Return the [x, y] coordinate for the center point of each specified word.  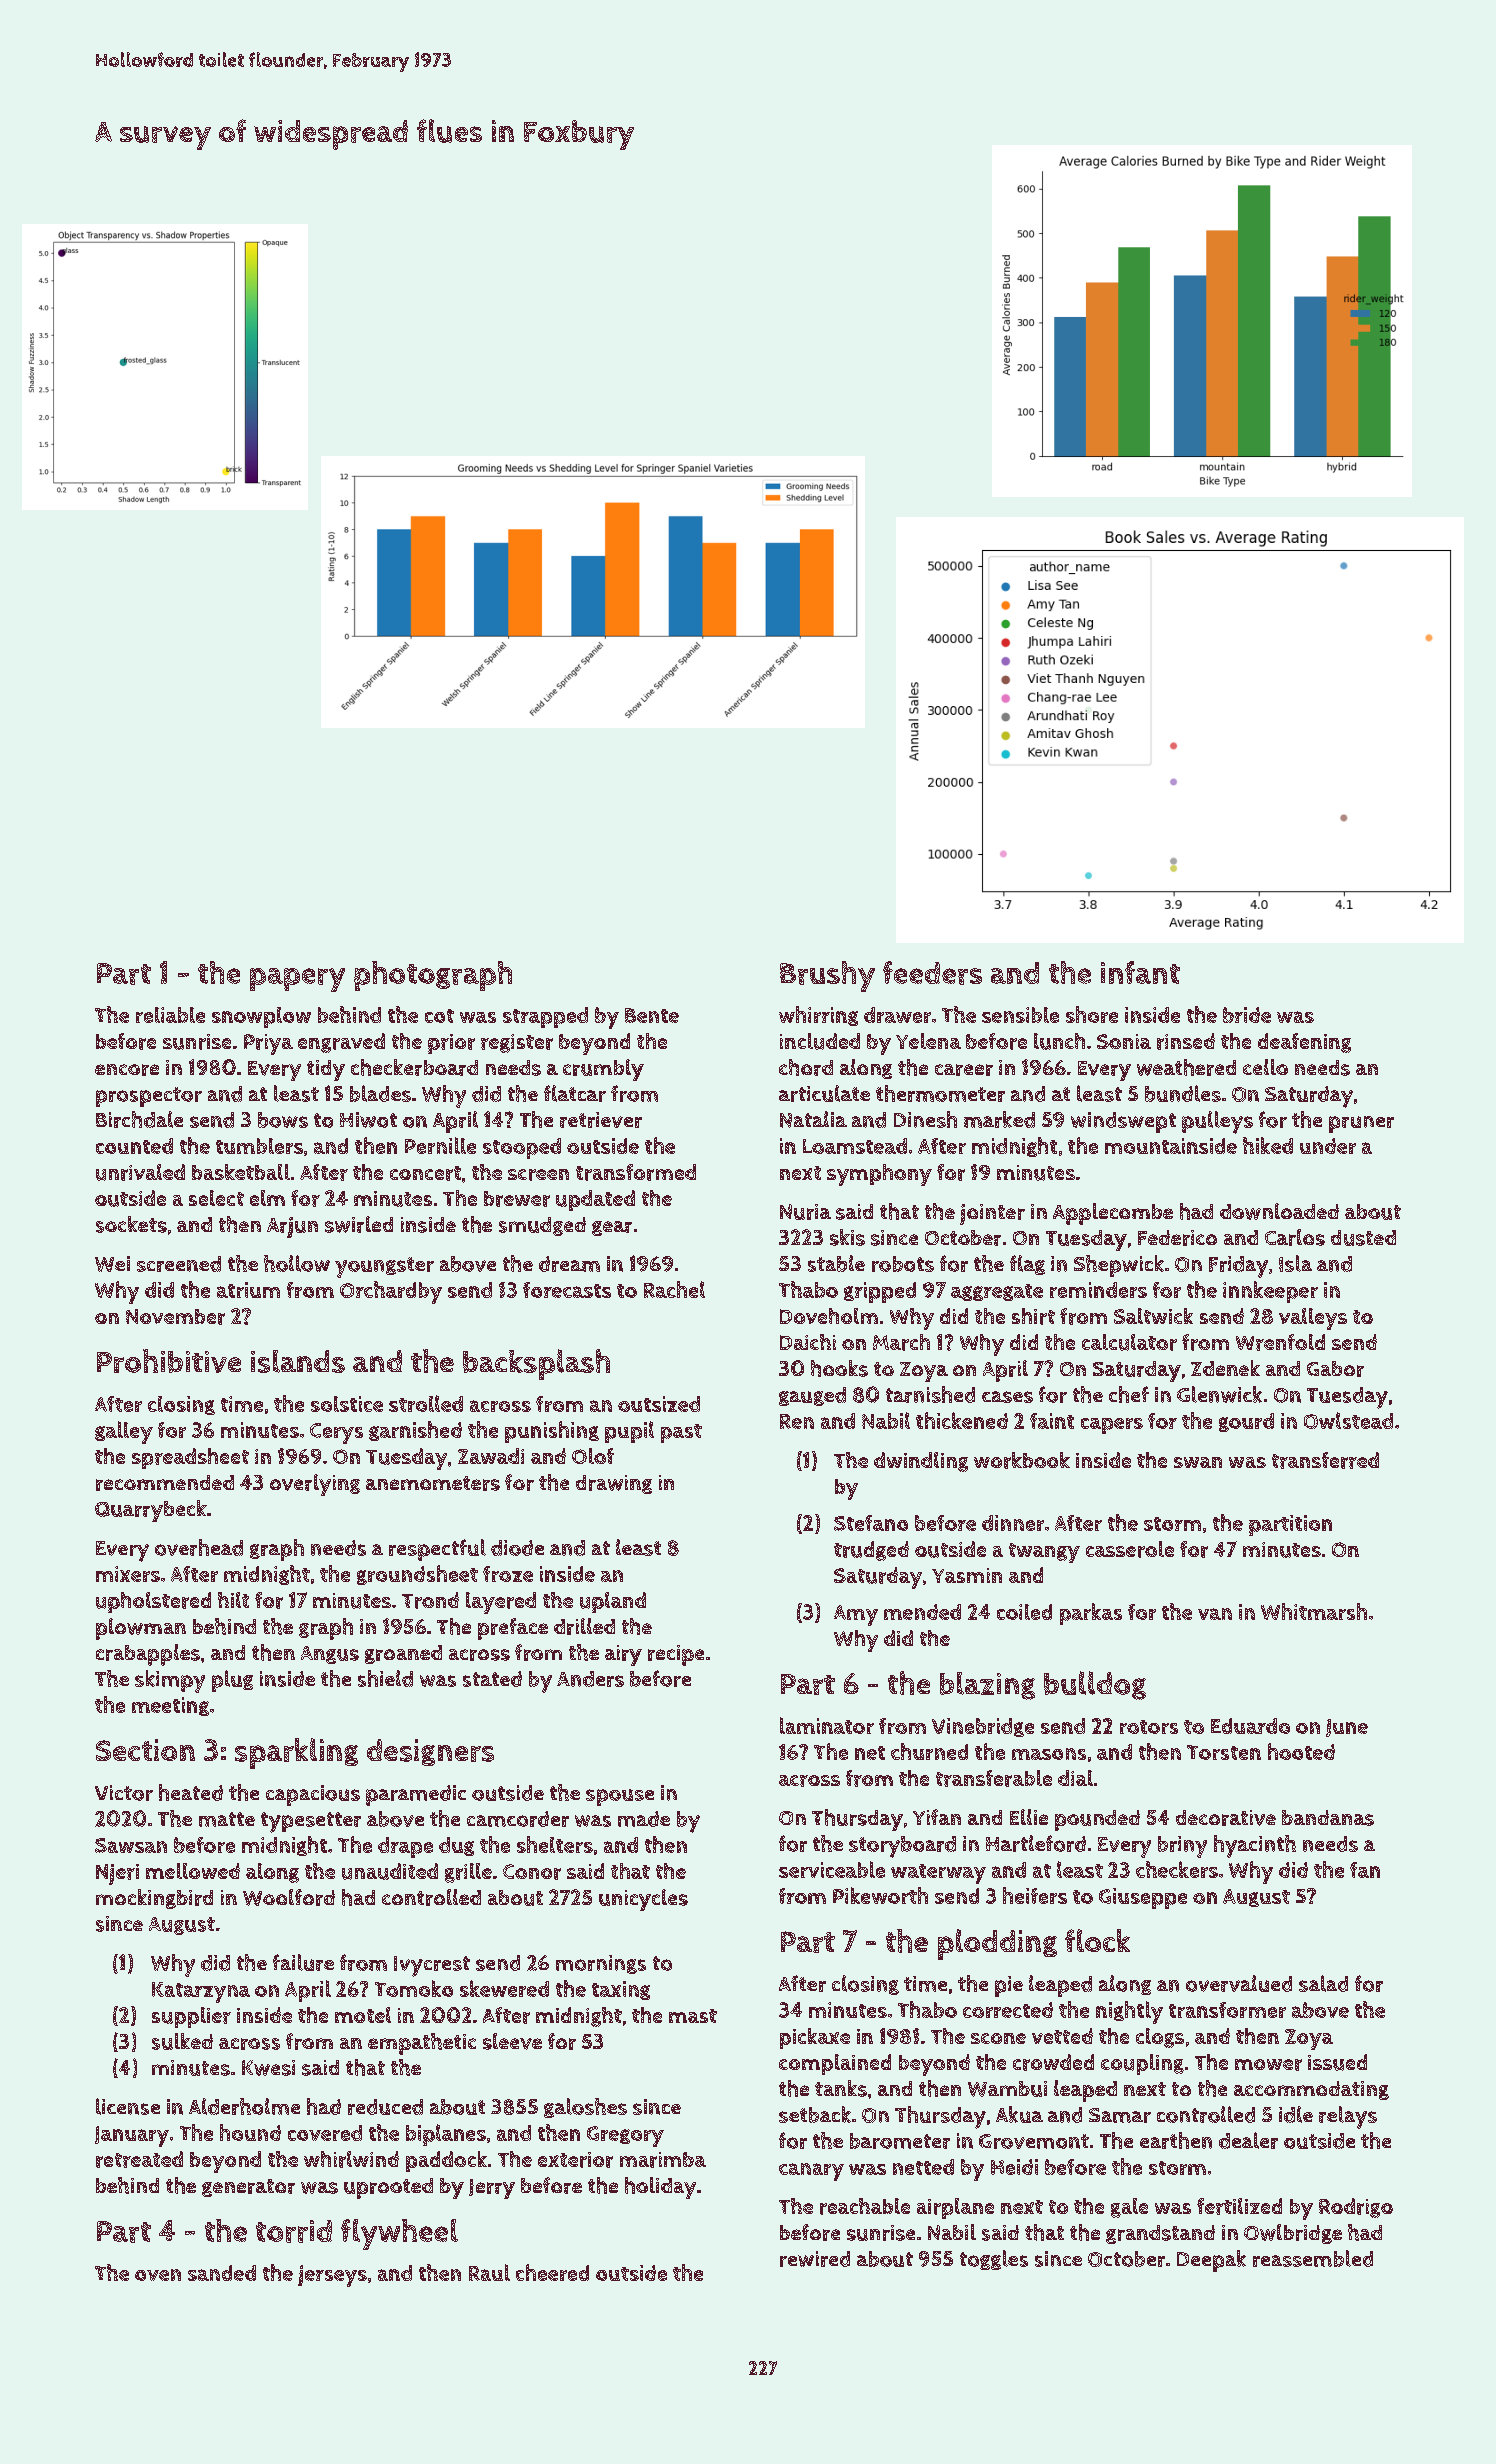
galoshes [585, 2108]
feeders [932, 973]
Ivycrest [432, 1966]
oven [158, 2275]
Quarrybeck [151, 1511]
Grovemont [1034, 2141]
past [681, 1433]
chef [1129, 1394]
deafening [1304, 1043]
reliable [170, 1015]
